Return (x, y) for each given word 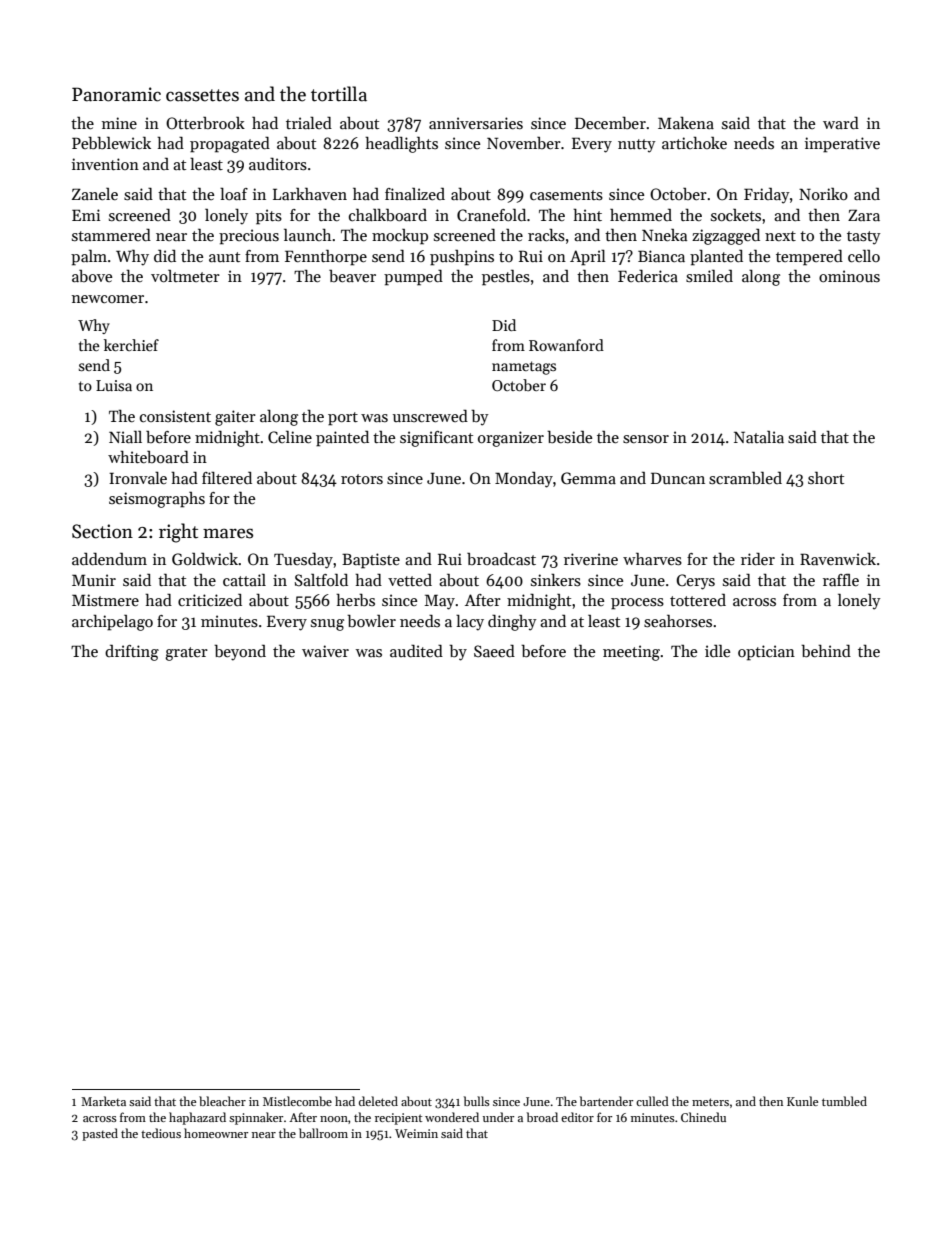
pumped (413, 278)
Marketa (103, 1101)
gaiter (235, 418)
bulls (477, 1101)
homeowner (216, 1133)
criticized (210, 599)
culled (652, 1101)
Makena (686, 123)
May (440, 602)
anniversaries (476, 123)
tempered (809, 258)
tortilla (339, 94)
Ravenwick (838, 559)
